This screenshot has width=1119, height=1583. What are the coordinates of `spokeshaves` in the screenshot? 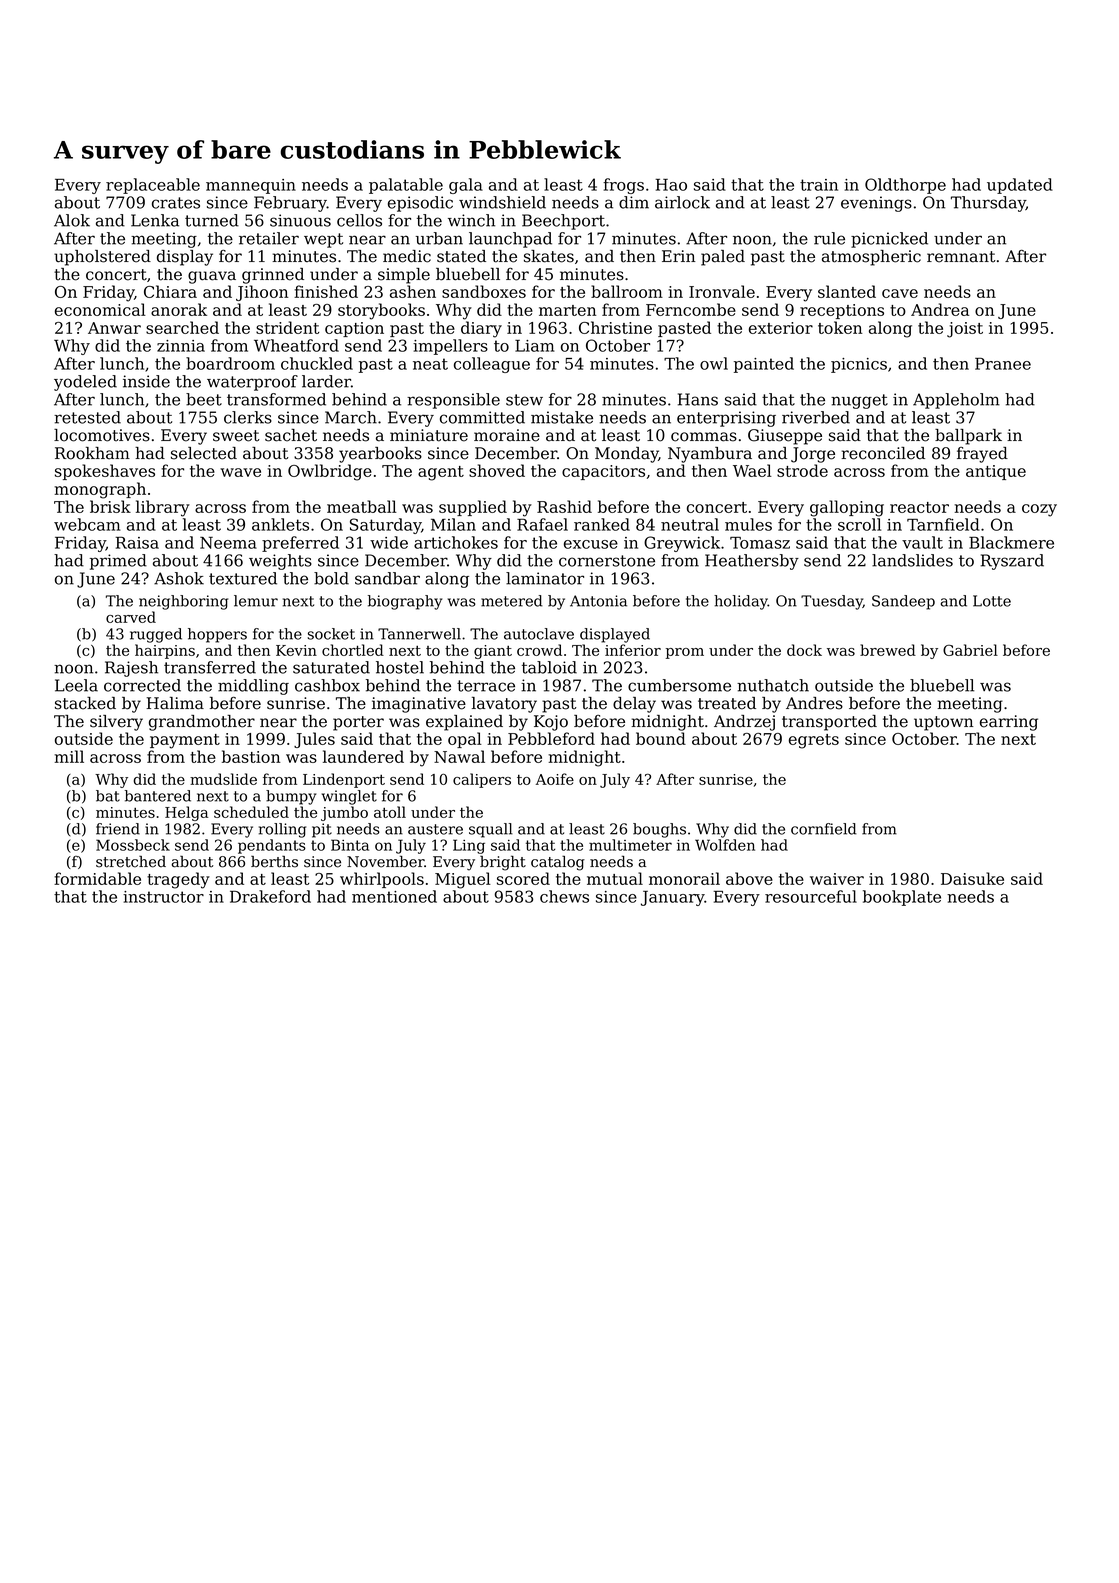 It's located at (105, 472).
